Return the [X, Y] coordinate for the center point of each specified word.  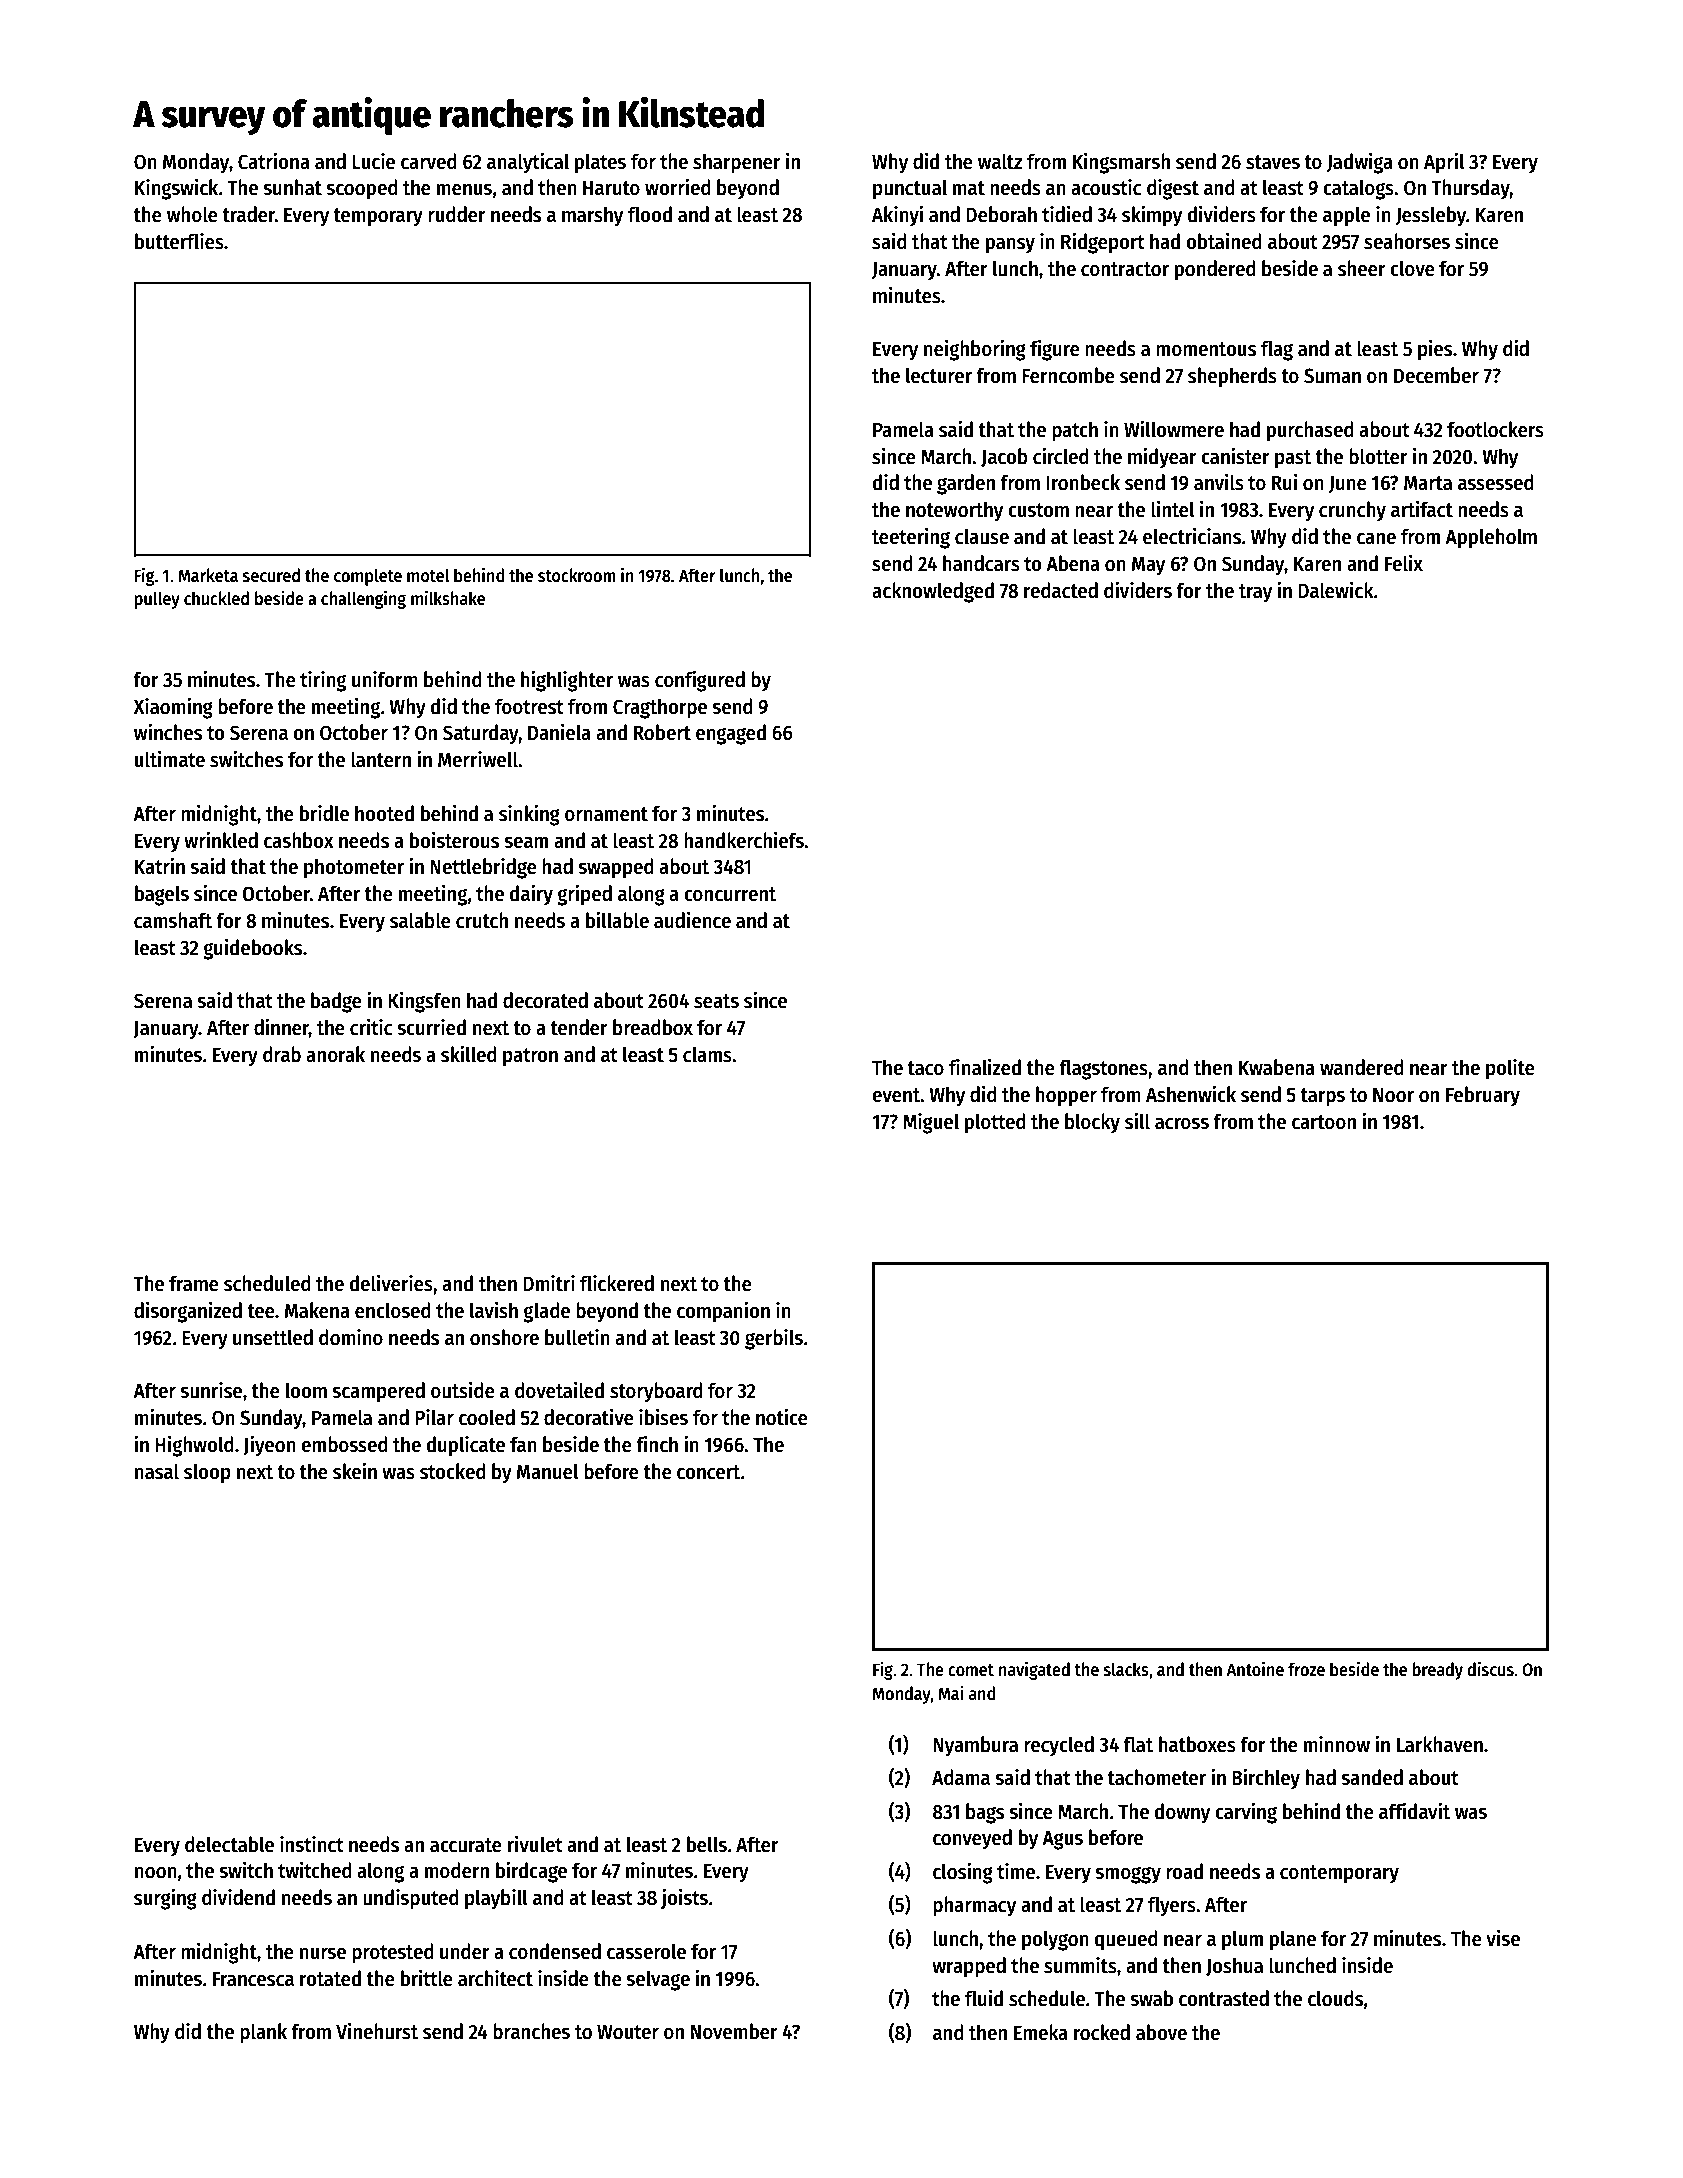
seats [716, 1001]
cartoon [1324, 1122]
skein [355, 1471]
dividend [238, 1897]
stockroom [577, 575]
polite [1510, 1069]
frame [194, 1283]
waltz [1000, 161]
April [1444, 163]
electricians [1192, 536]
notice [782, 1417]
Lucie [373, 161]
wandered [1361, 1067]
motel [428, 575]
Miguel [931, 1123]
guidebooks [252, 949]
